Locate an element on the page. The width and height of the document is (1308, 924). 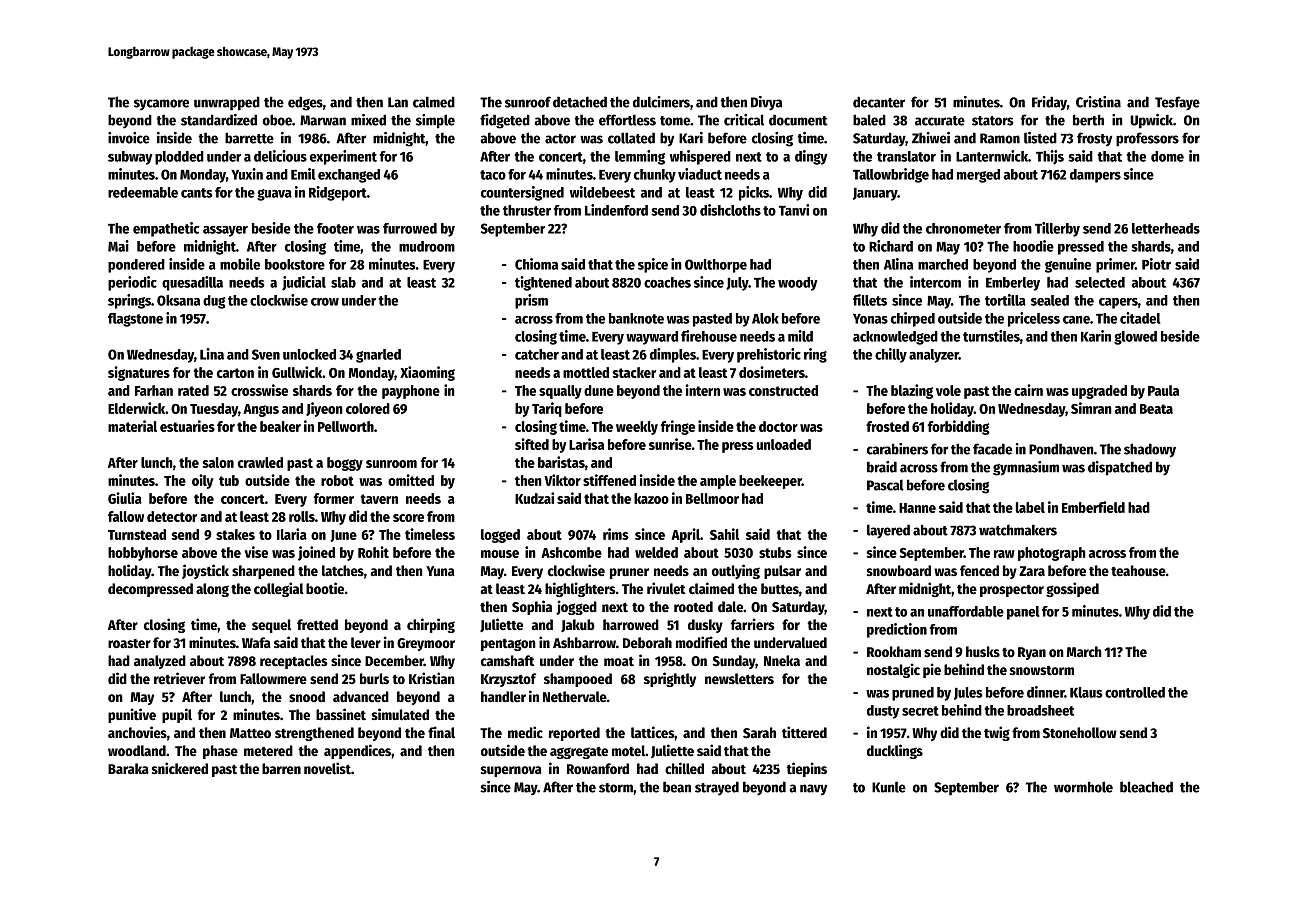
wormhole is located at coordinates (1083, 787).
